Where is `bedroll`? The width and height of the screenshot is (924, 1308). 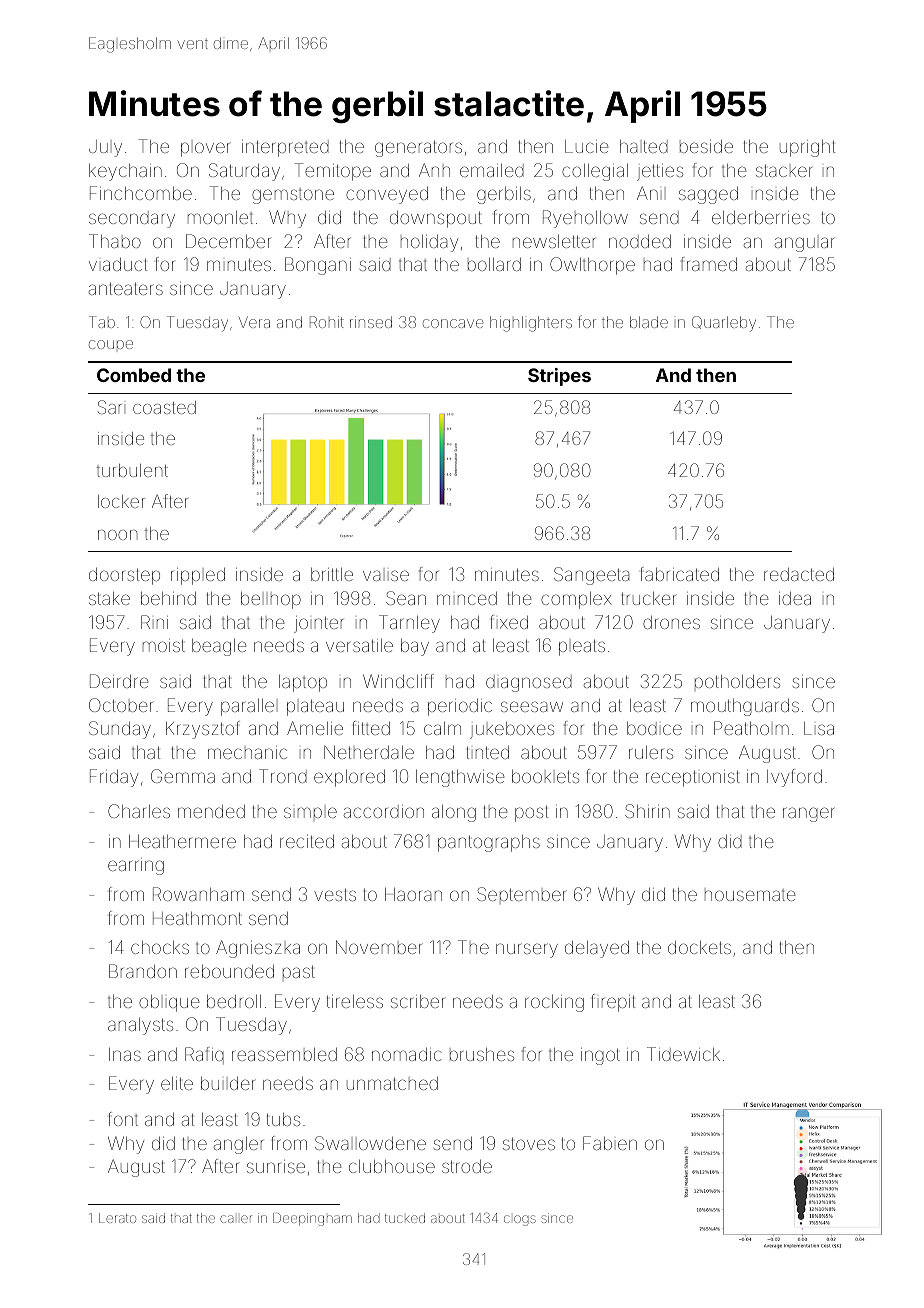
bedroll is located at coordinates (234, 1001).
